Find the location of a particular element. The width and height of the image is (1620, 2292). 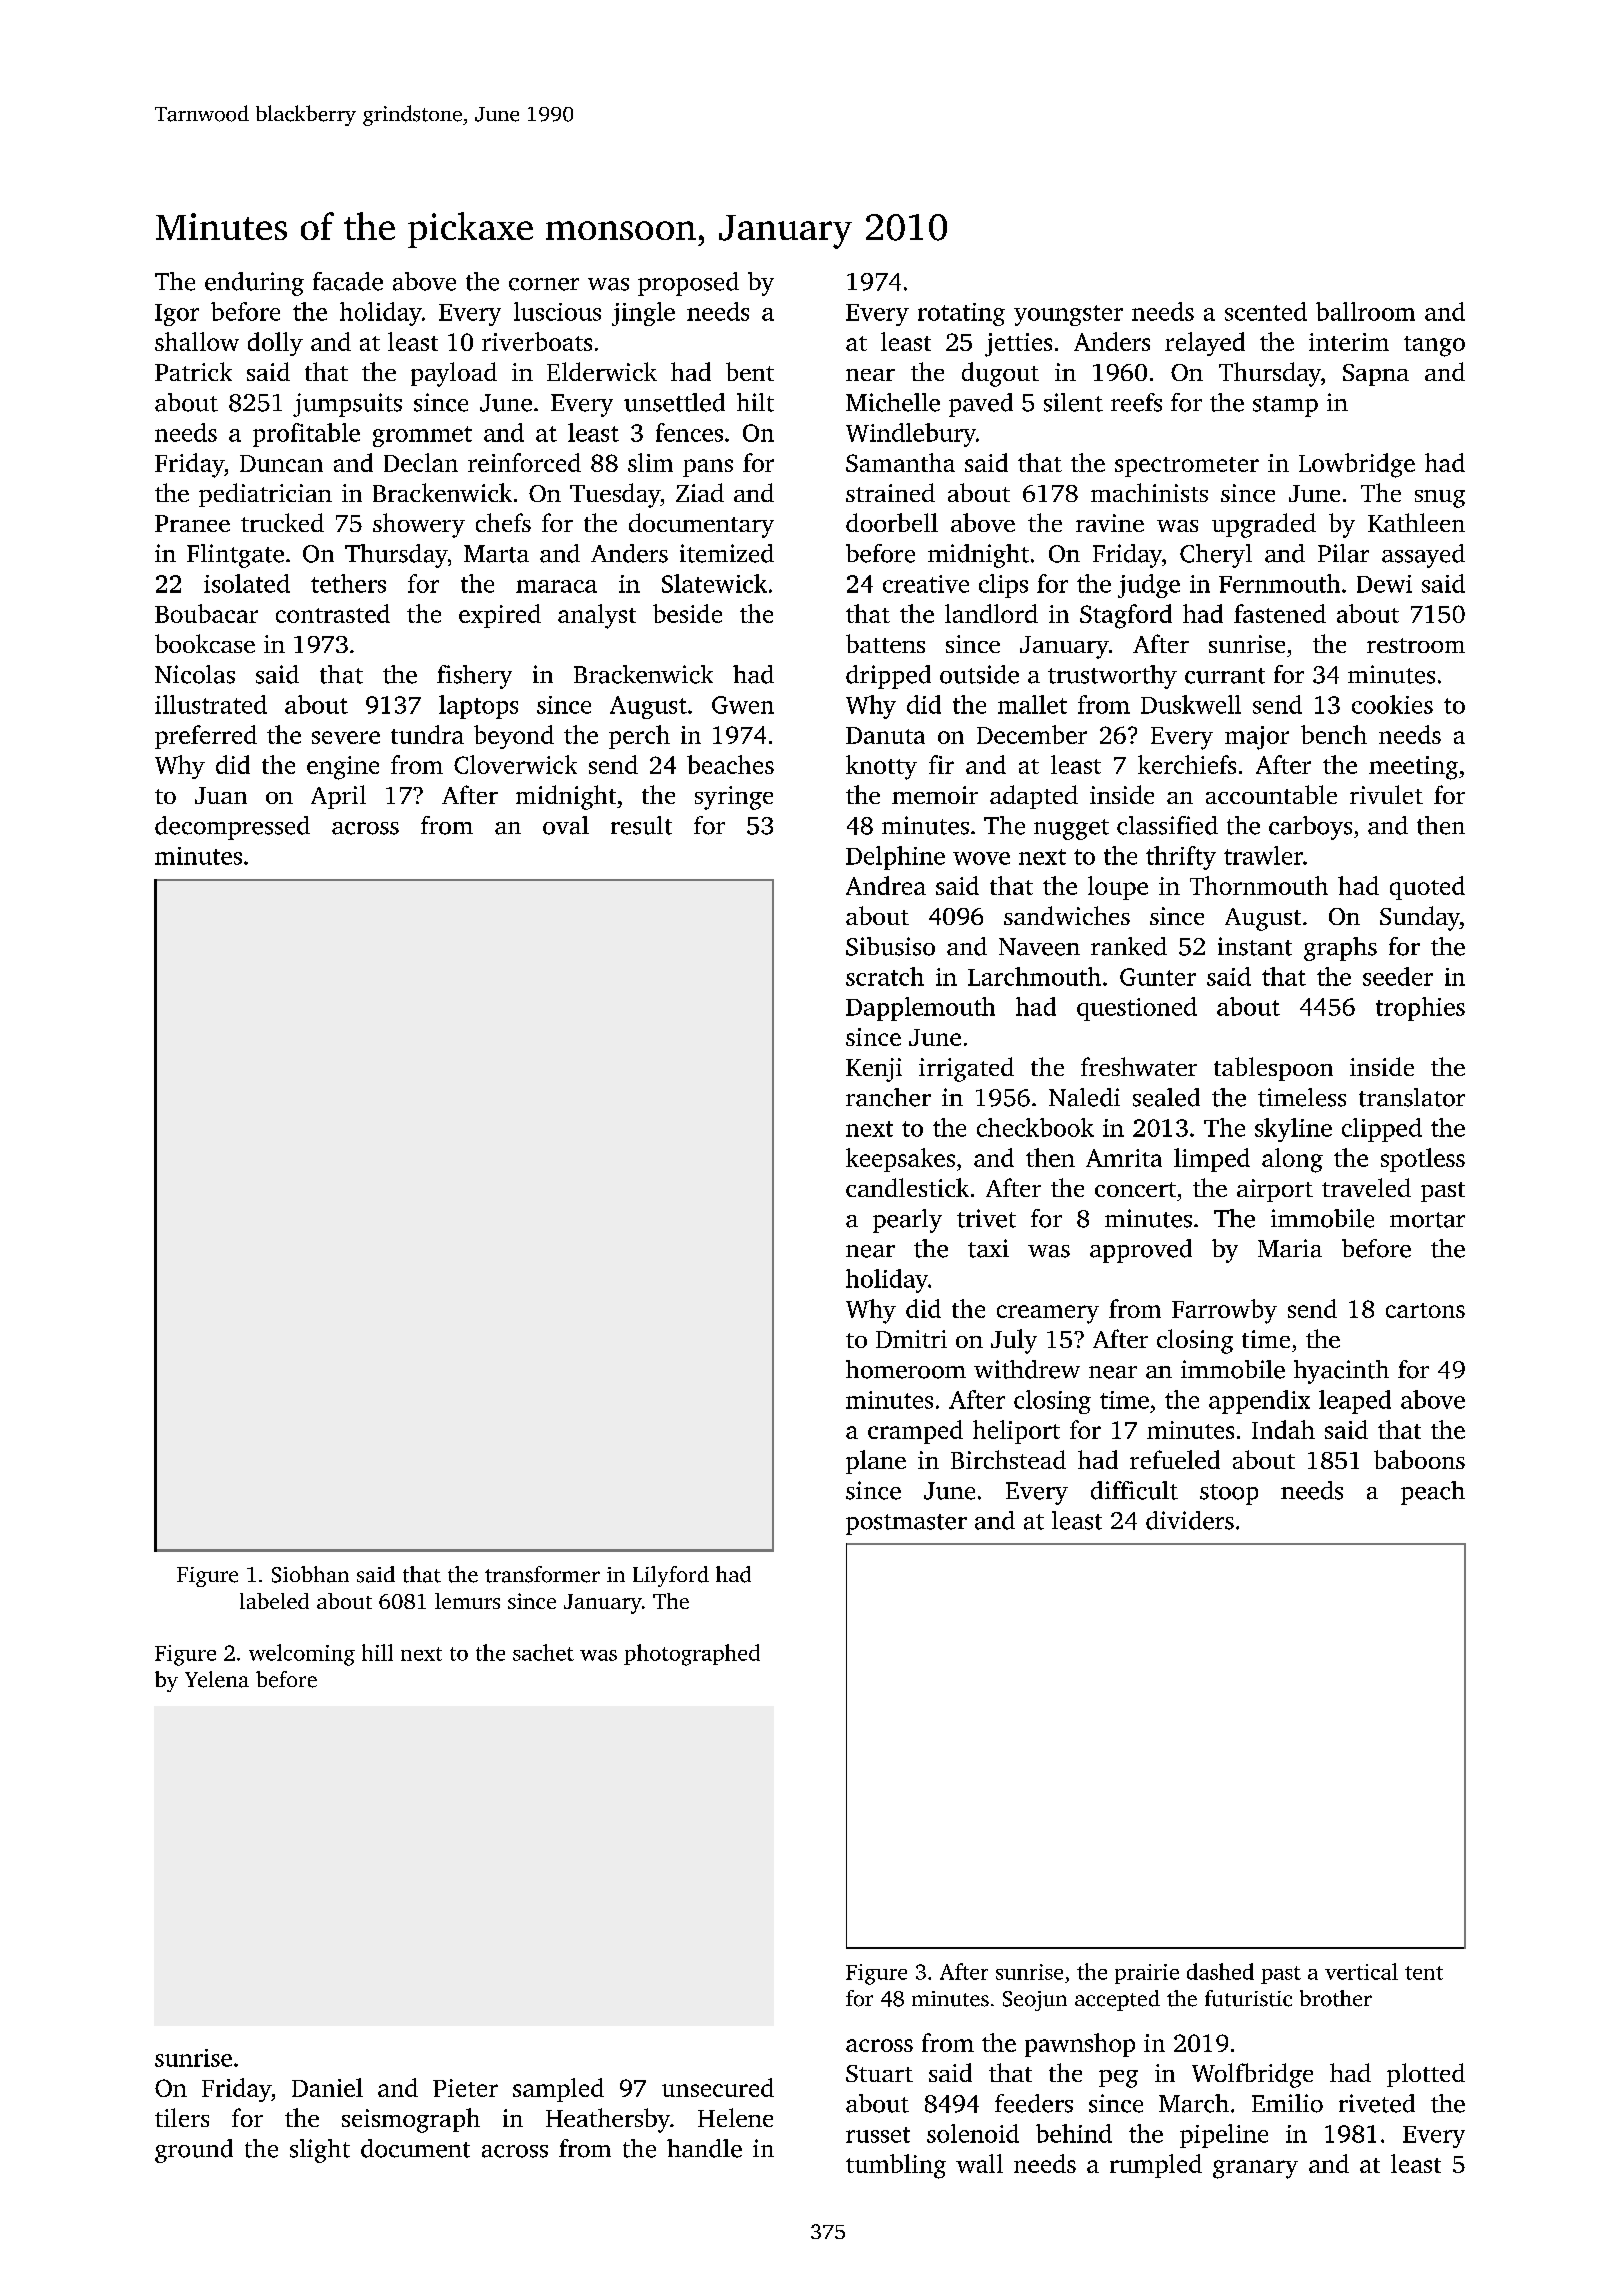

translator is located at coordinates (1412, 1097).
